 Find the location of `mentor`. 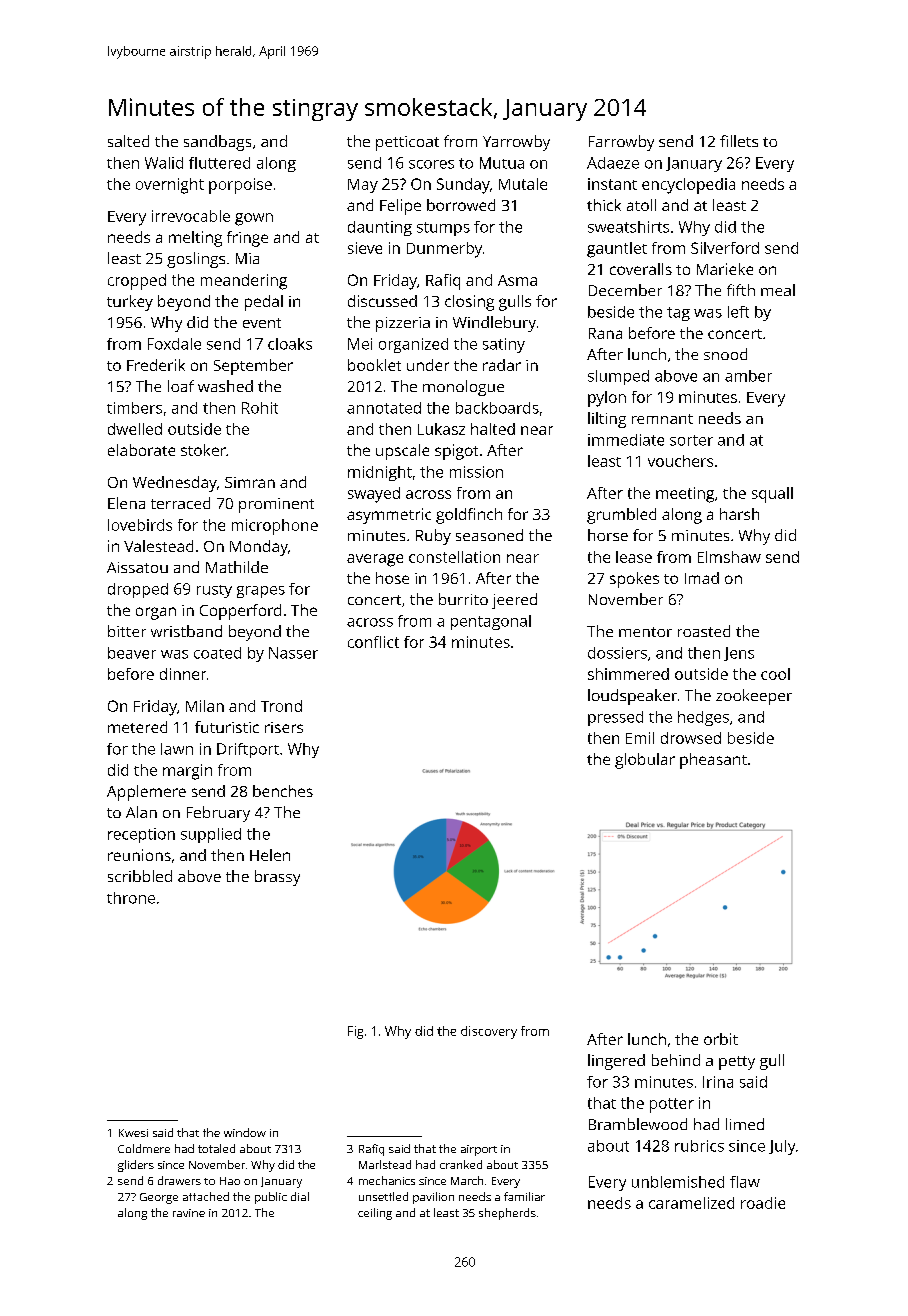

mentor is located at coordinates (645, 632).
